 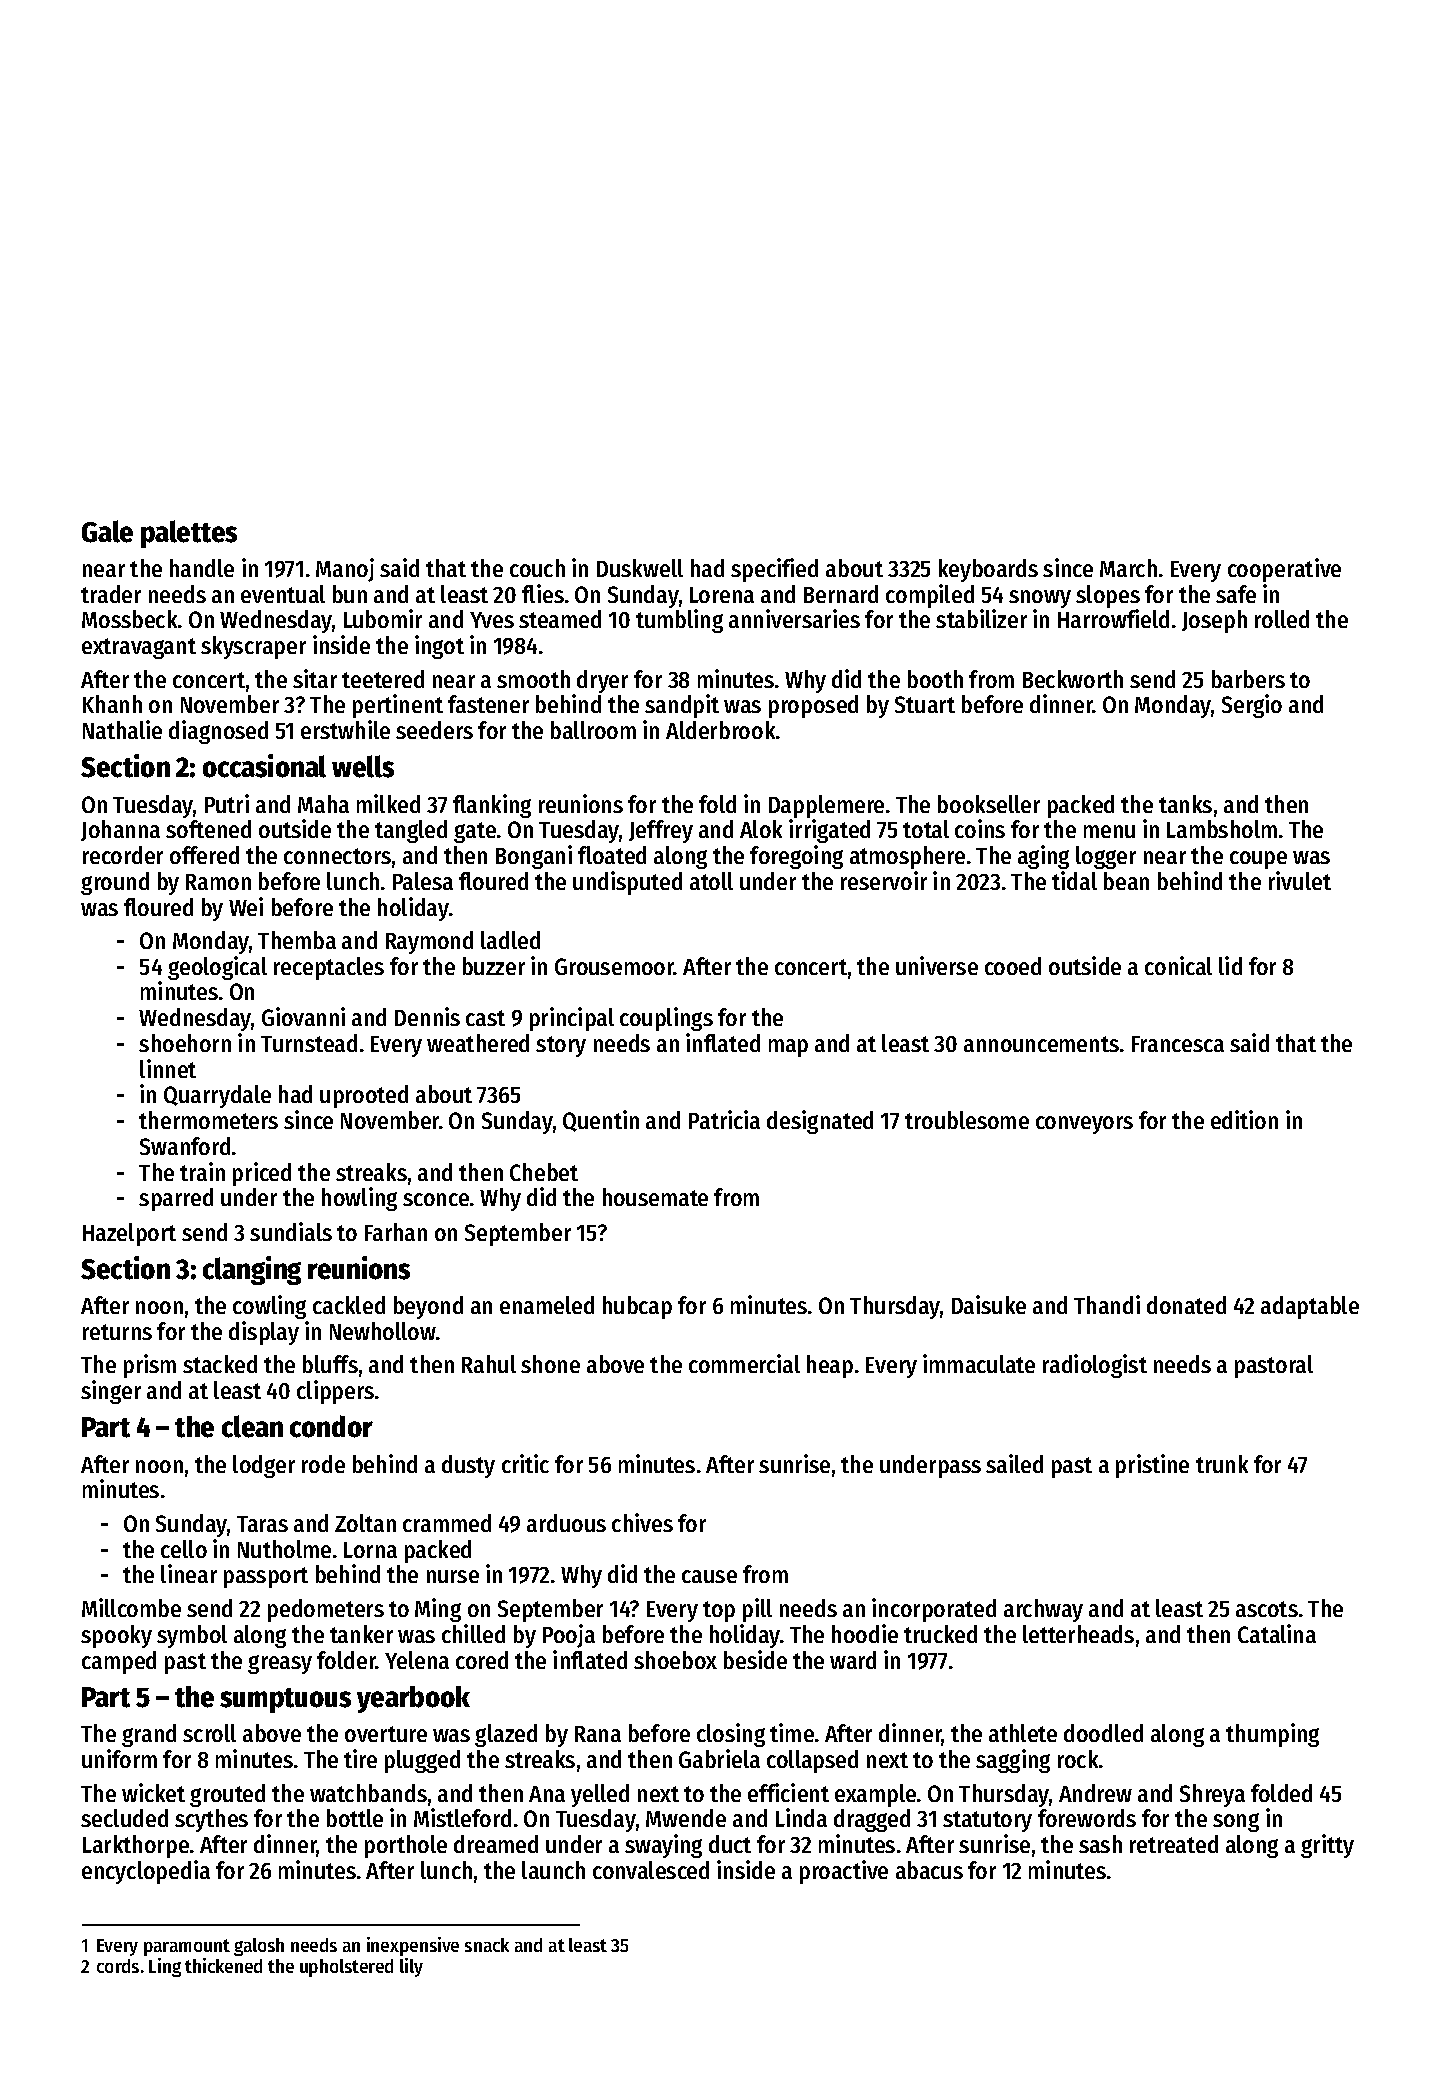 What do you see at coordinates (640, 568) in the image?
I see `Duskwell` at bounding box center [640, 568].
